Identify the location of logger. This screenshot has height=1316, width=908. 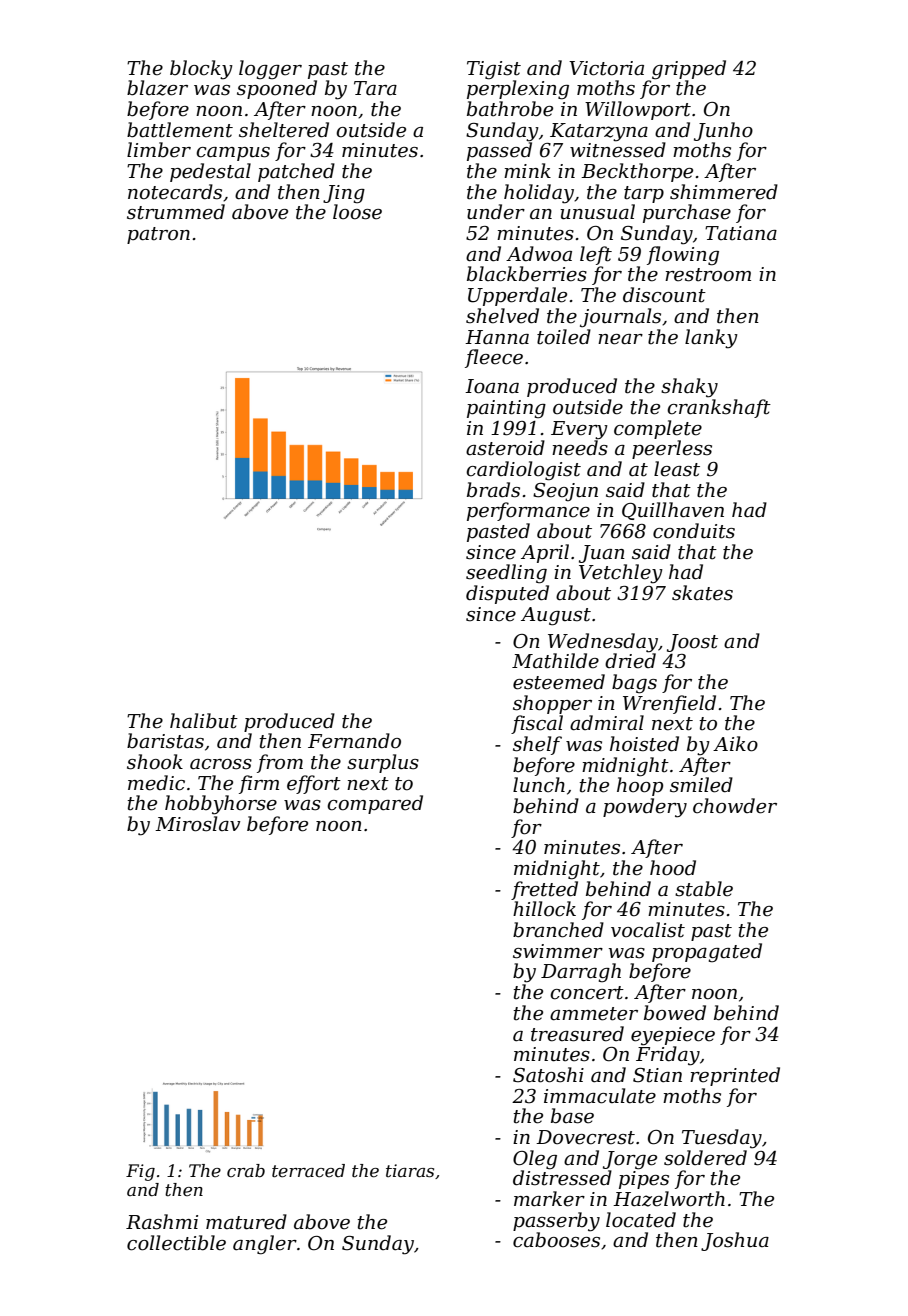
(270, 69).
